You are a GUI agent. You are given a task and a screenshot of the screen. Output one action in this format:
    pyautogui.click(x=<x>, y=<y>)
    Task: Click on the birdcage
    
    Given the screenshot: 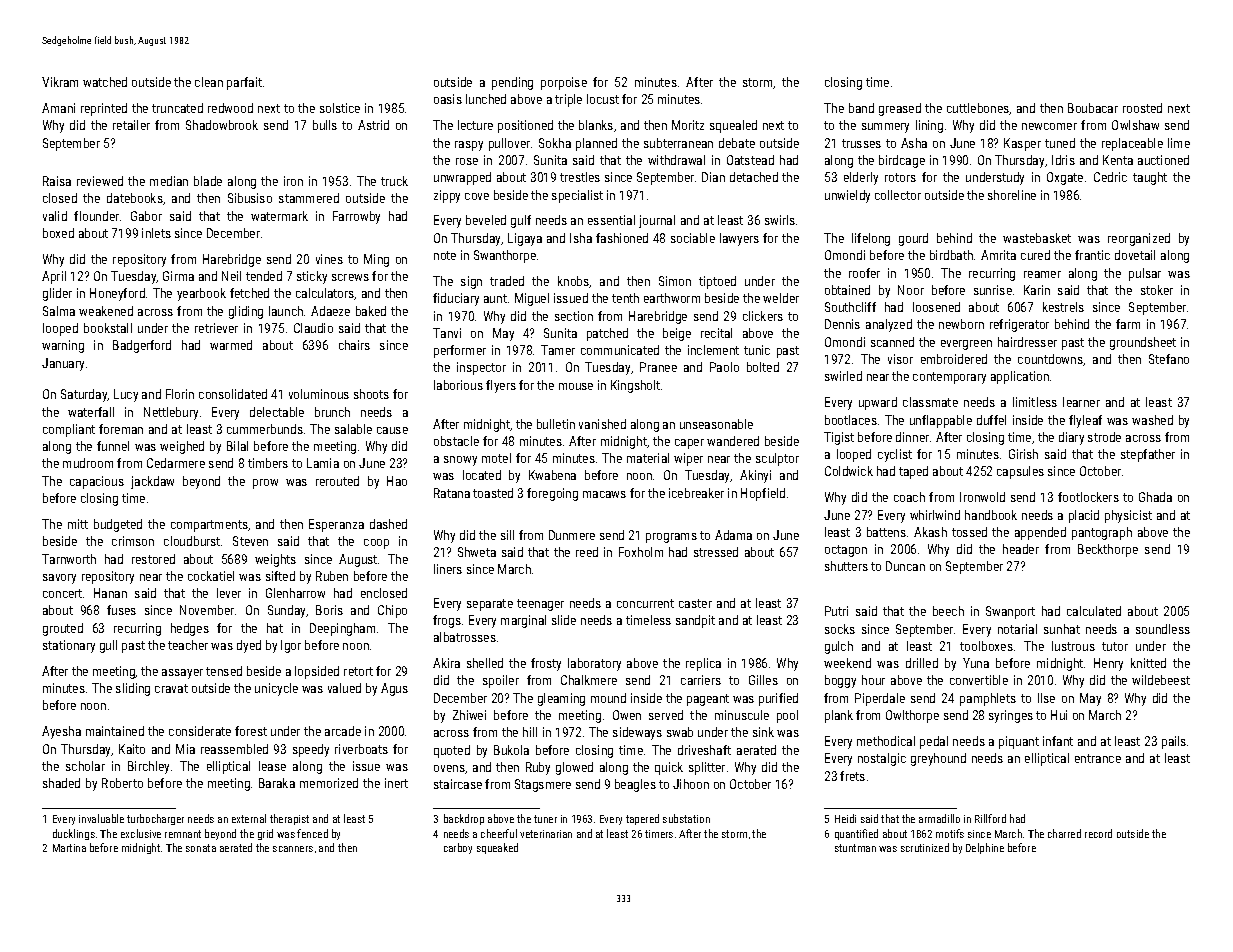 What is the action you would take?
    pyautogui.click(x=902, y=161)
